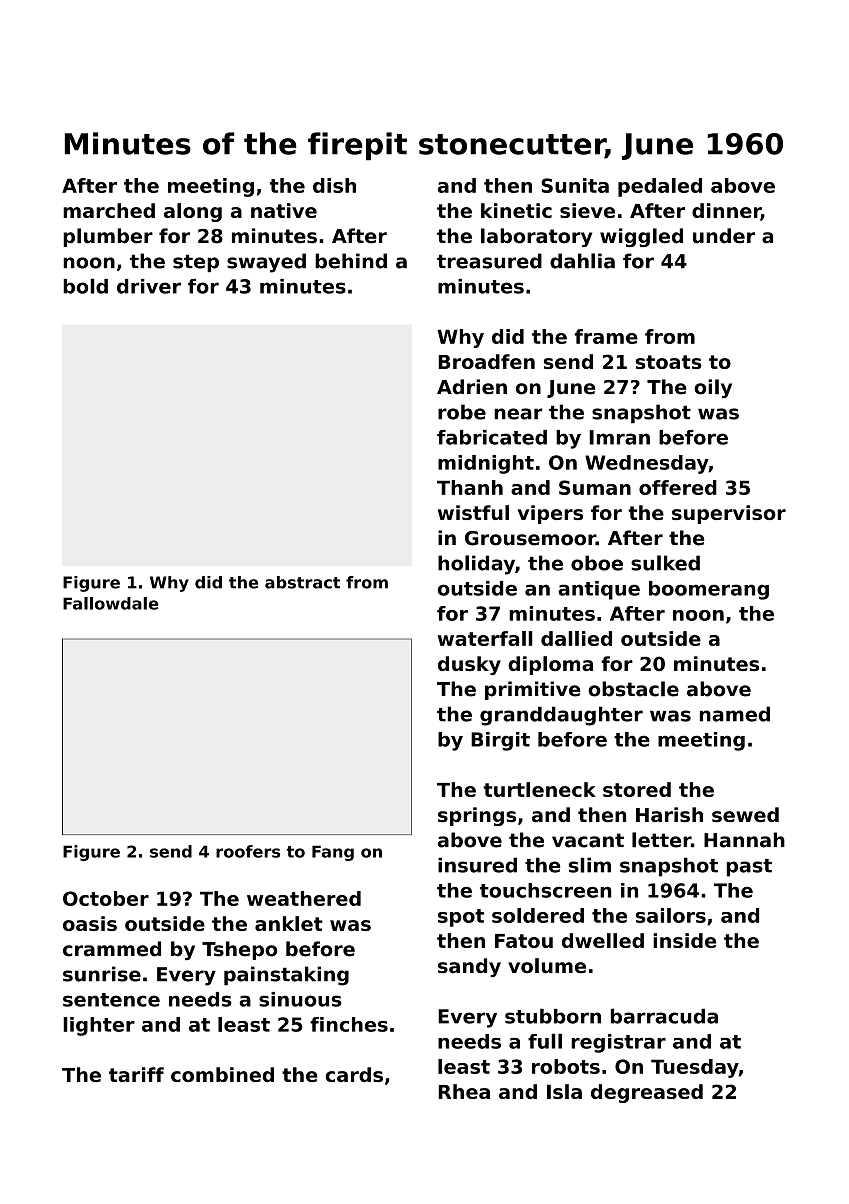  What do you see at coordinates (136, 1074) in the screenshot?
I see `tariff` at bounding box center [136, 1074].
